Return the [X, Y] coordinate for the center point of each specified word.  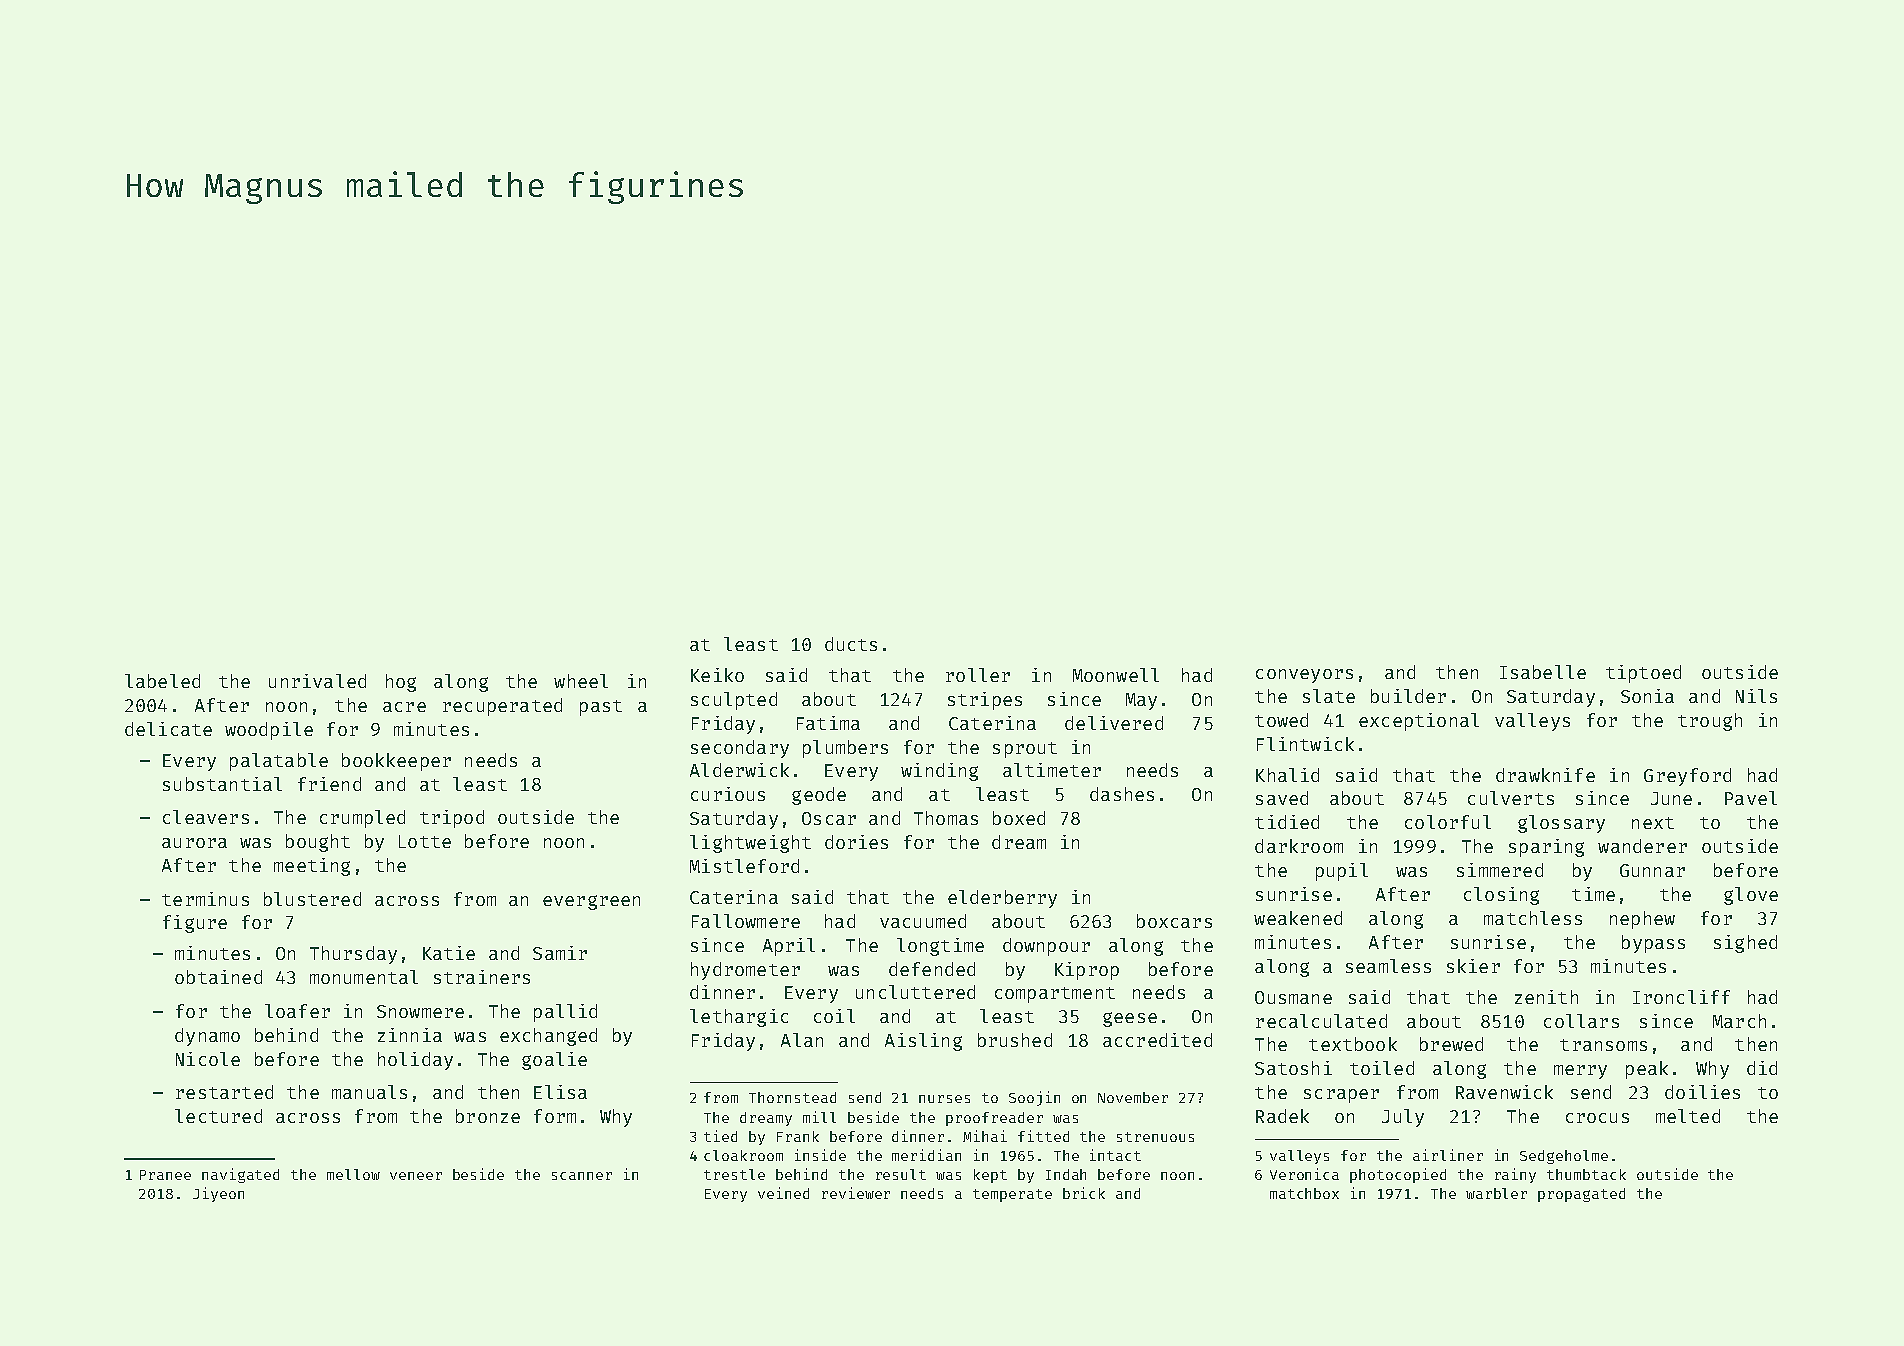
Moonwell [1116, 675]
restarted [224, 1092]
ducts [851, 644]
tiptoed [1643, 674]
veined [783, 1193]
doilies [1702, 1092]
